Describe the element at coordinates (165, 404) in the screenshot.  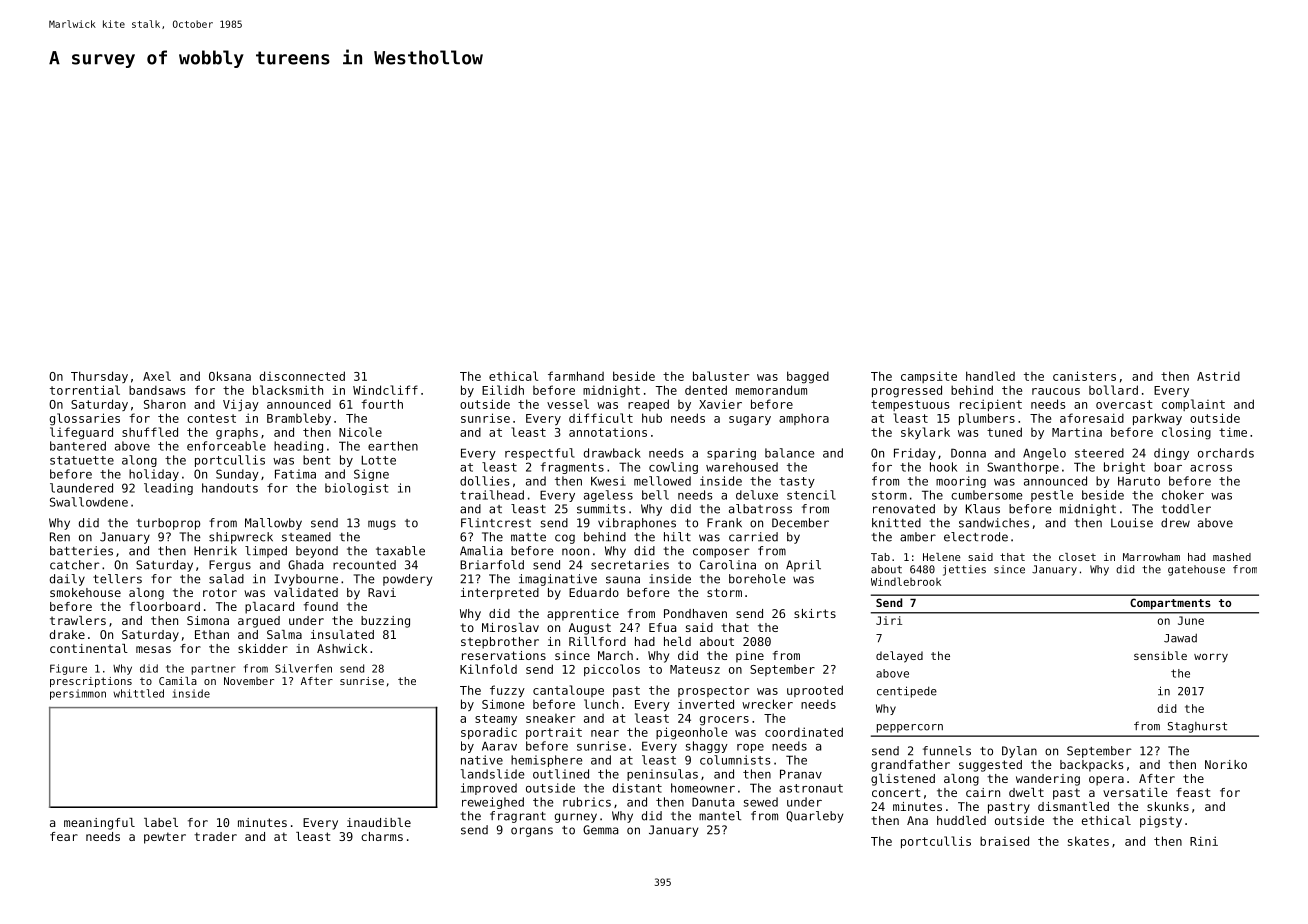
I see `Sharon` at that location.
